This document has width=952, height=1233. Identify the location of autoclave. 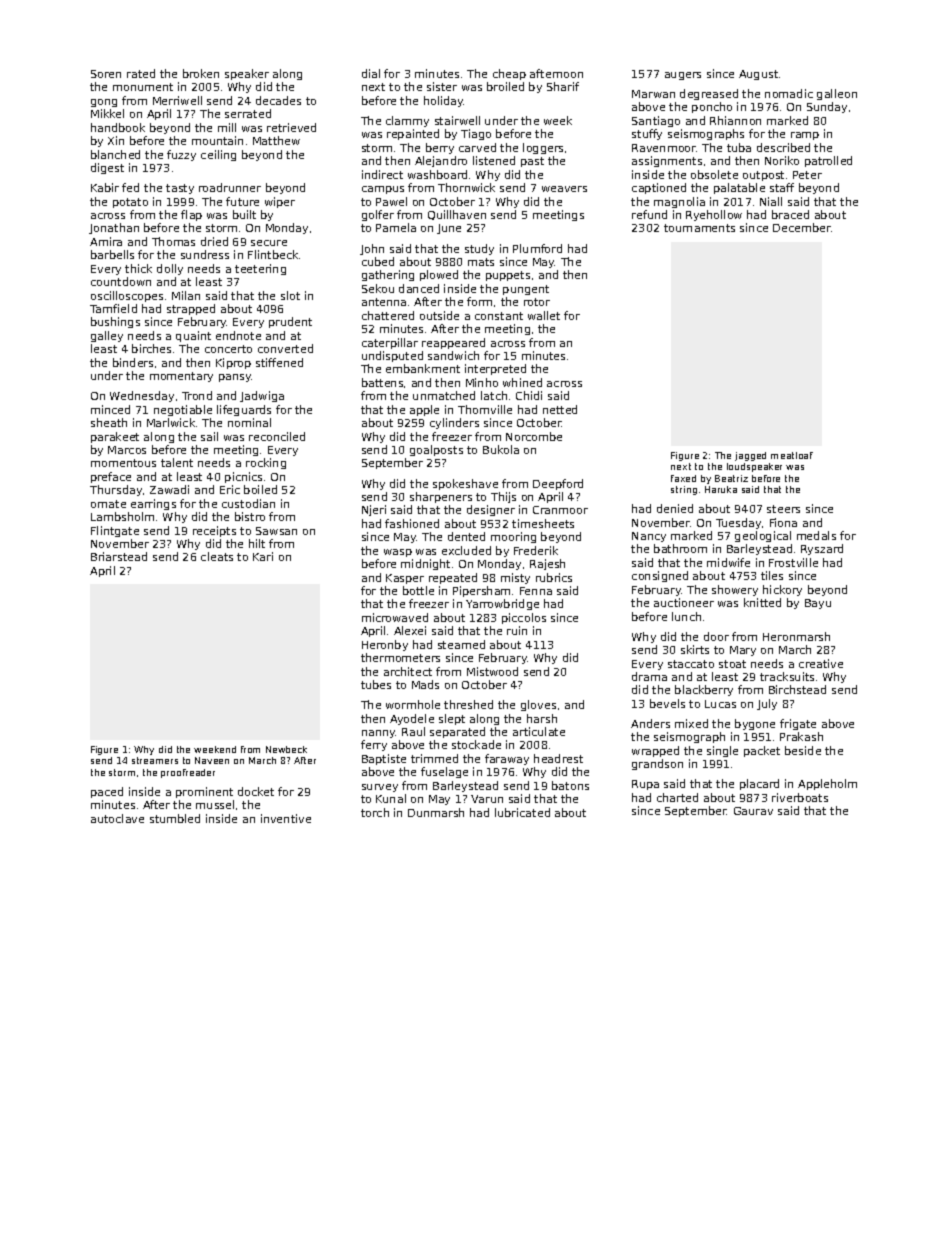
(117, 818).
